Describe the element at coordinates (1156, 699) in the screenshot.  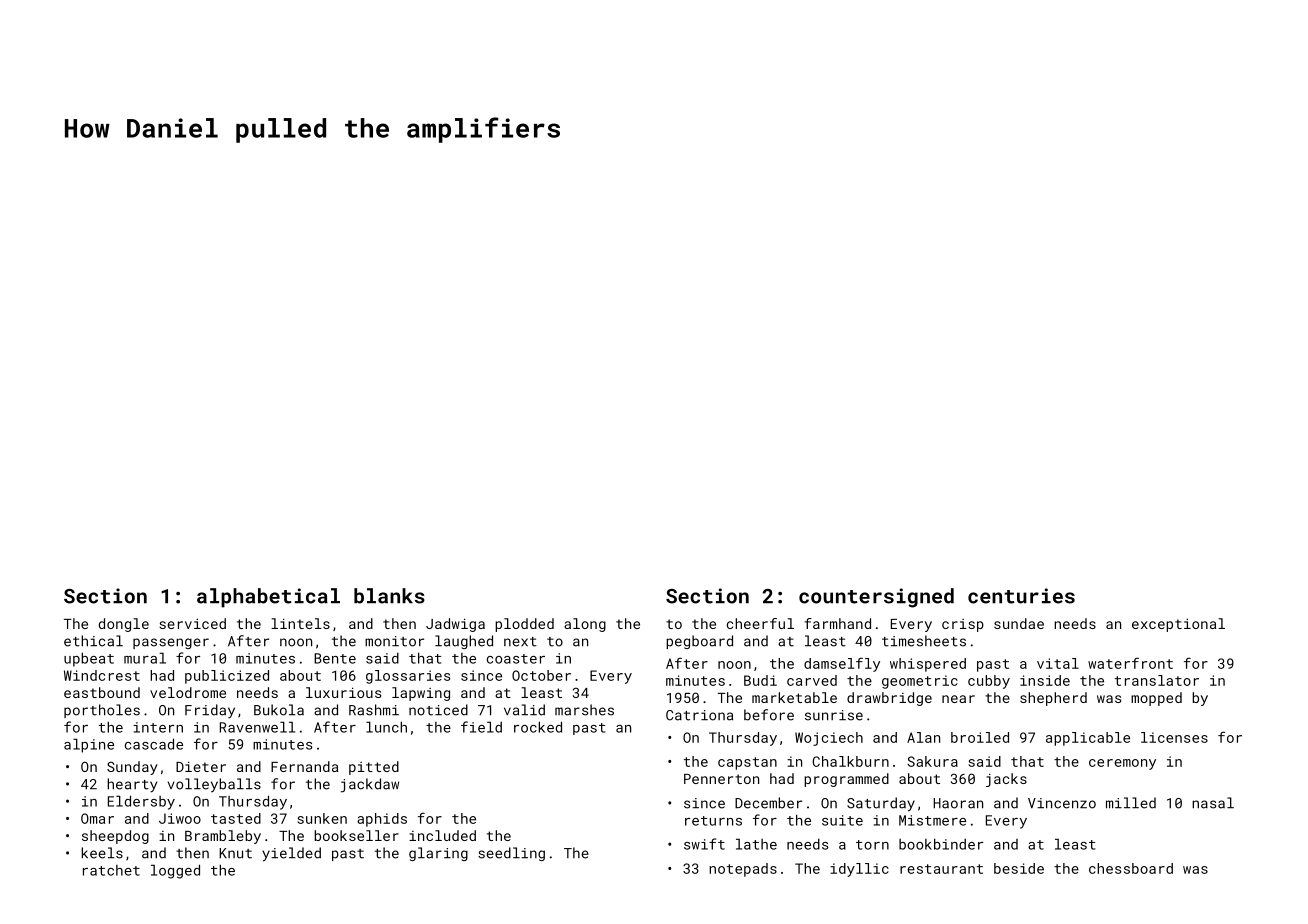
I see `mopped` at that location.
